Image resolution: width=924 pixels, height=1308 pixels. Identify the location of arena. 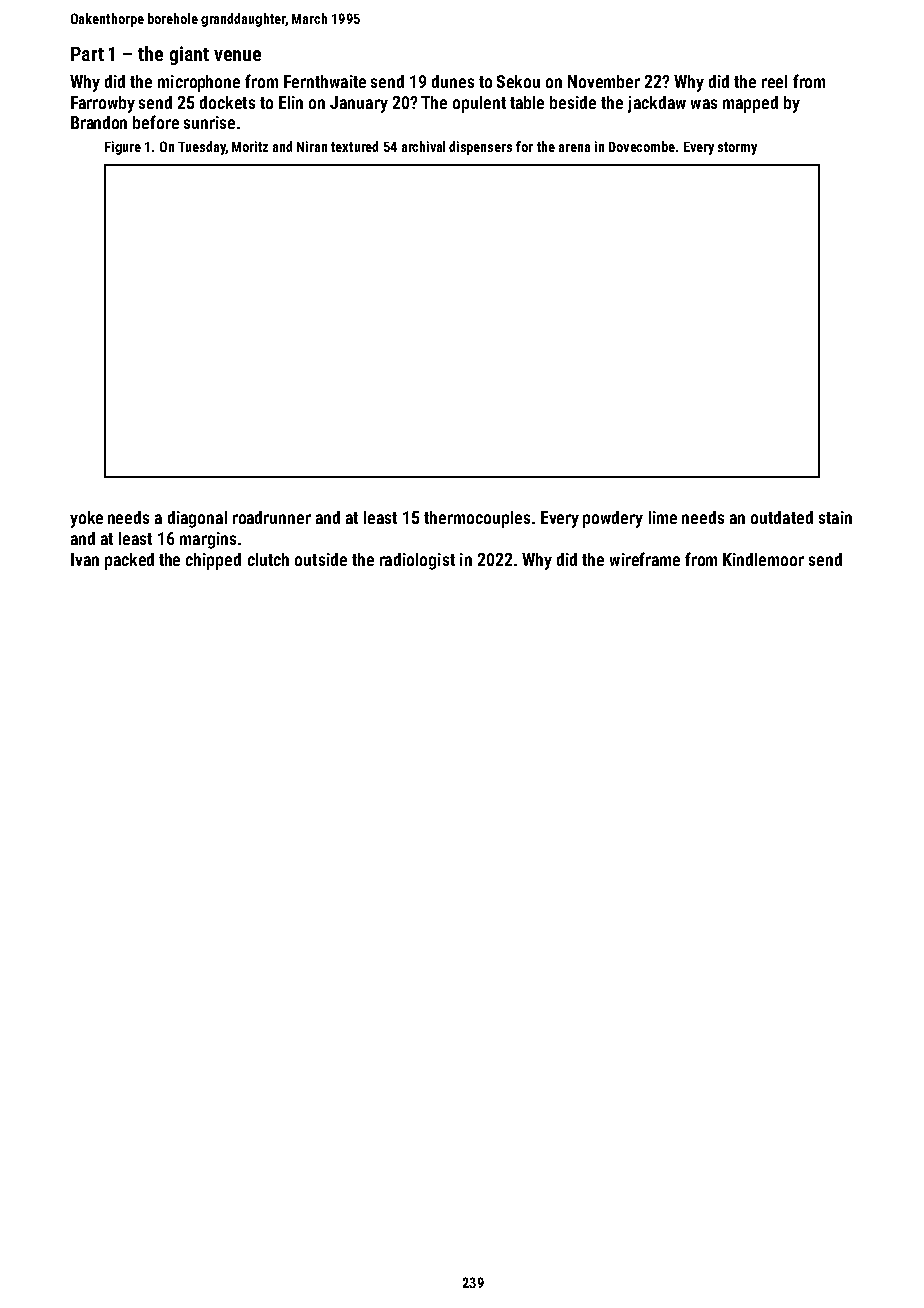
(574, 148).
